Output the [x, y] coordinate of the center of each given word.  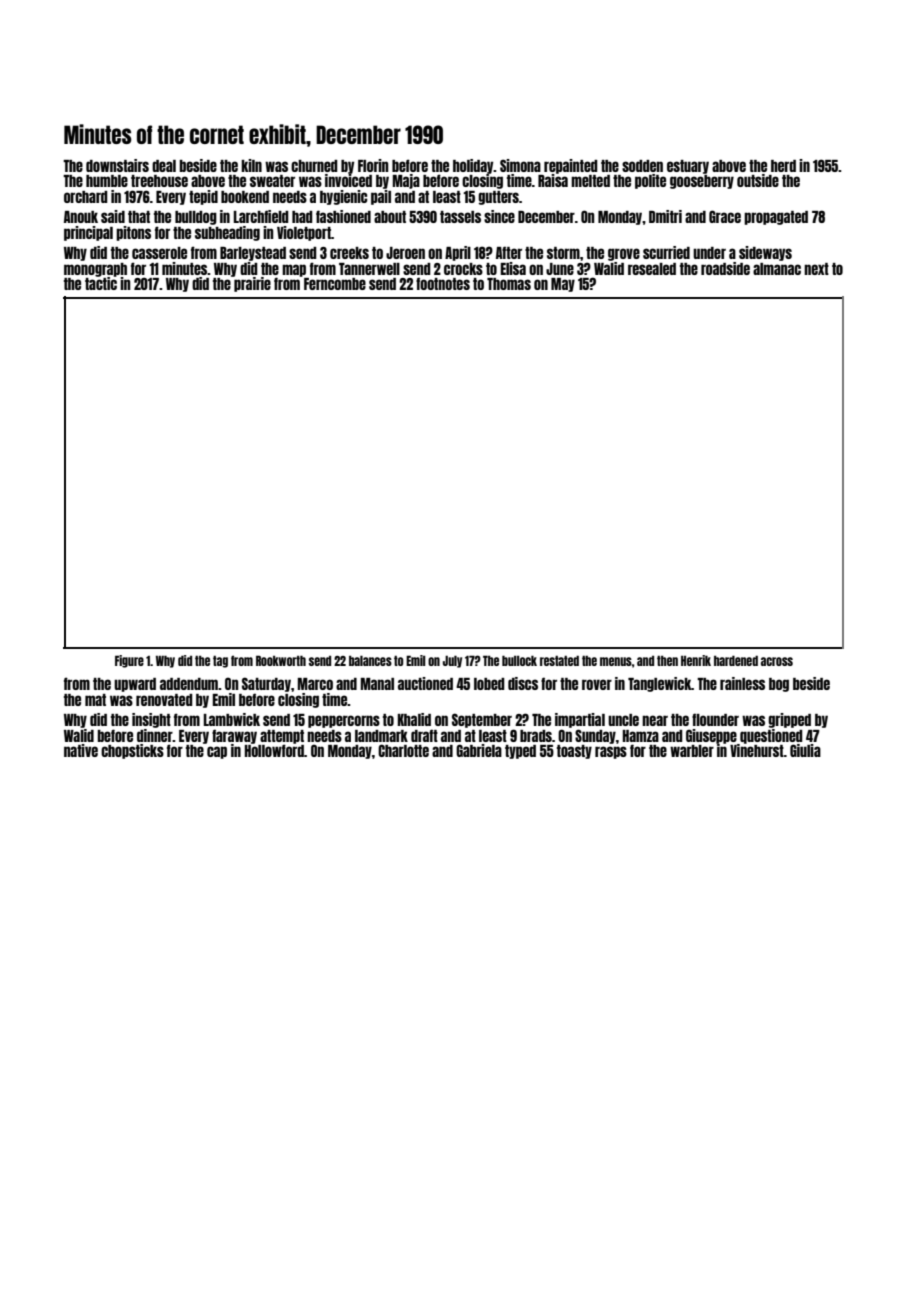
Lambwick [232, 719]
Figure [129, 661]
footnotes [443, 283]
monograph [95, 270]
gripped [789, 720]
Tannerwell [369, 269]
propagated [776, 218]
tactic [101, 283]
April [458, 253]
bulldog [196, 218]
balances [370, 660]
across [777, 661]
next [816, 269]
